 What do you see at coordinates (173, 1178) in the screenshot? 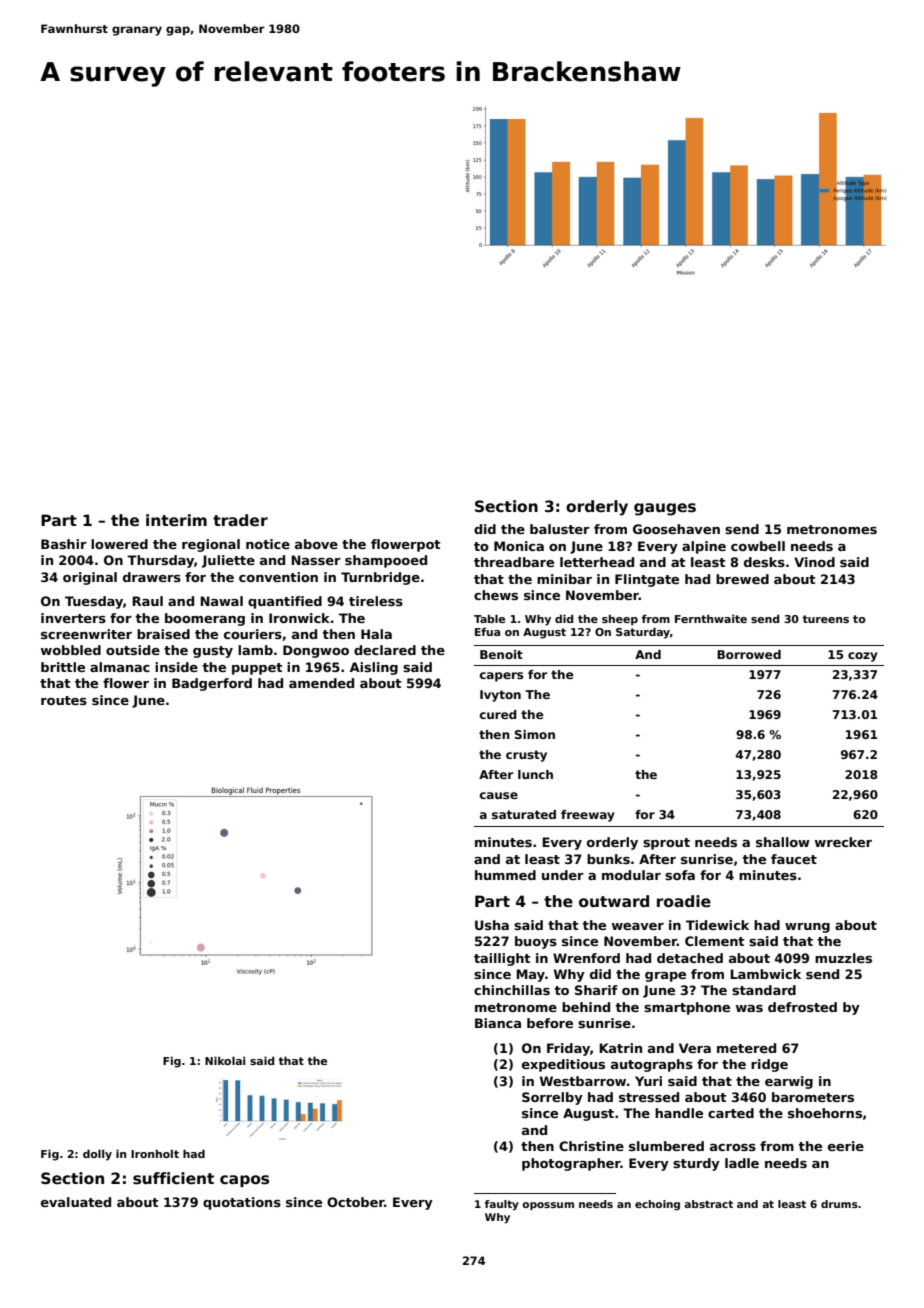
I see `sufficient` at bounding box center [173, 1178].
